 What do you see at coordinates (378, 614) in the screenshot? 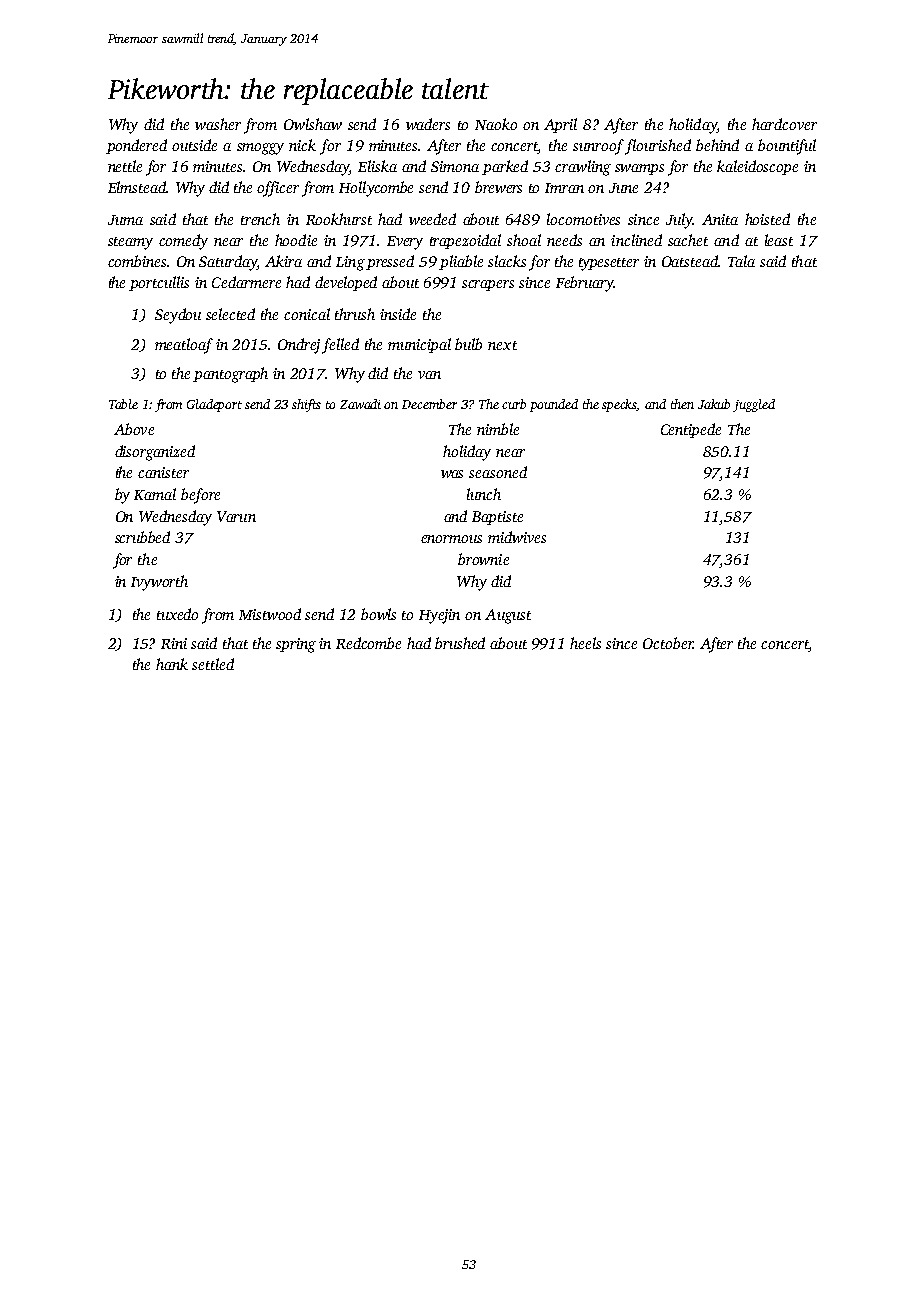
I see `bowls` at bounding box center [378, 614].
